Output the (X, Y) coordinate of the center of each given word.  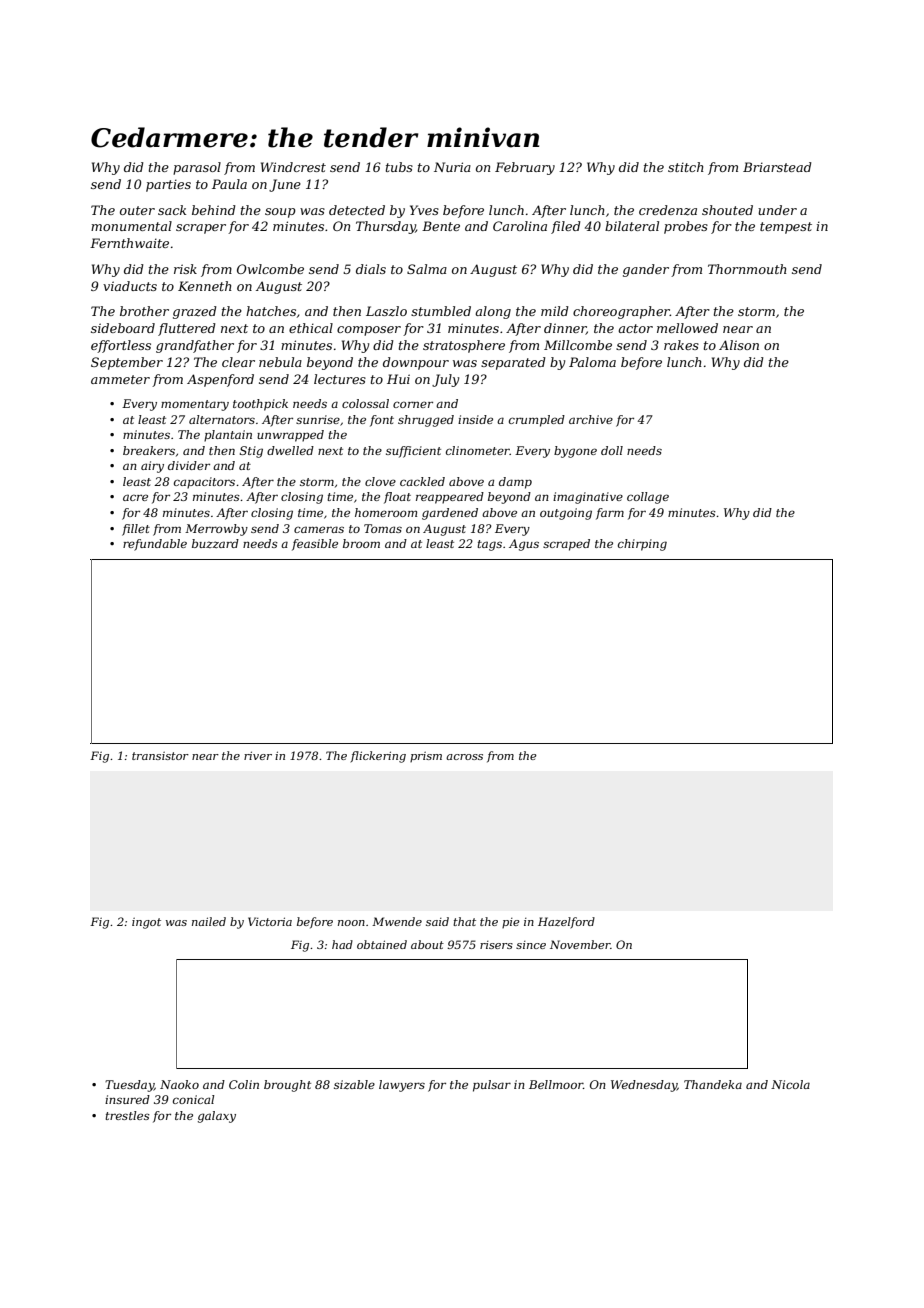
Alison (739, 345)
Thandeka (713, 1084)
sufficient (413, 452)
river (258, 755)
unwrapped (290, 436)
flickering (378, 757)
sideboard (123, 328)
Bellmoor (556, 1084)
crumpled (537, 421)
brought (287, 1086)
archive (591, 419)
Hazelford (566, 922)
